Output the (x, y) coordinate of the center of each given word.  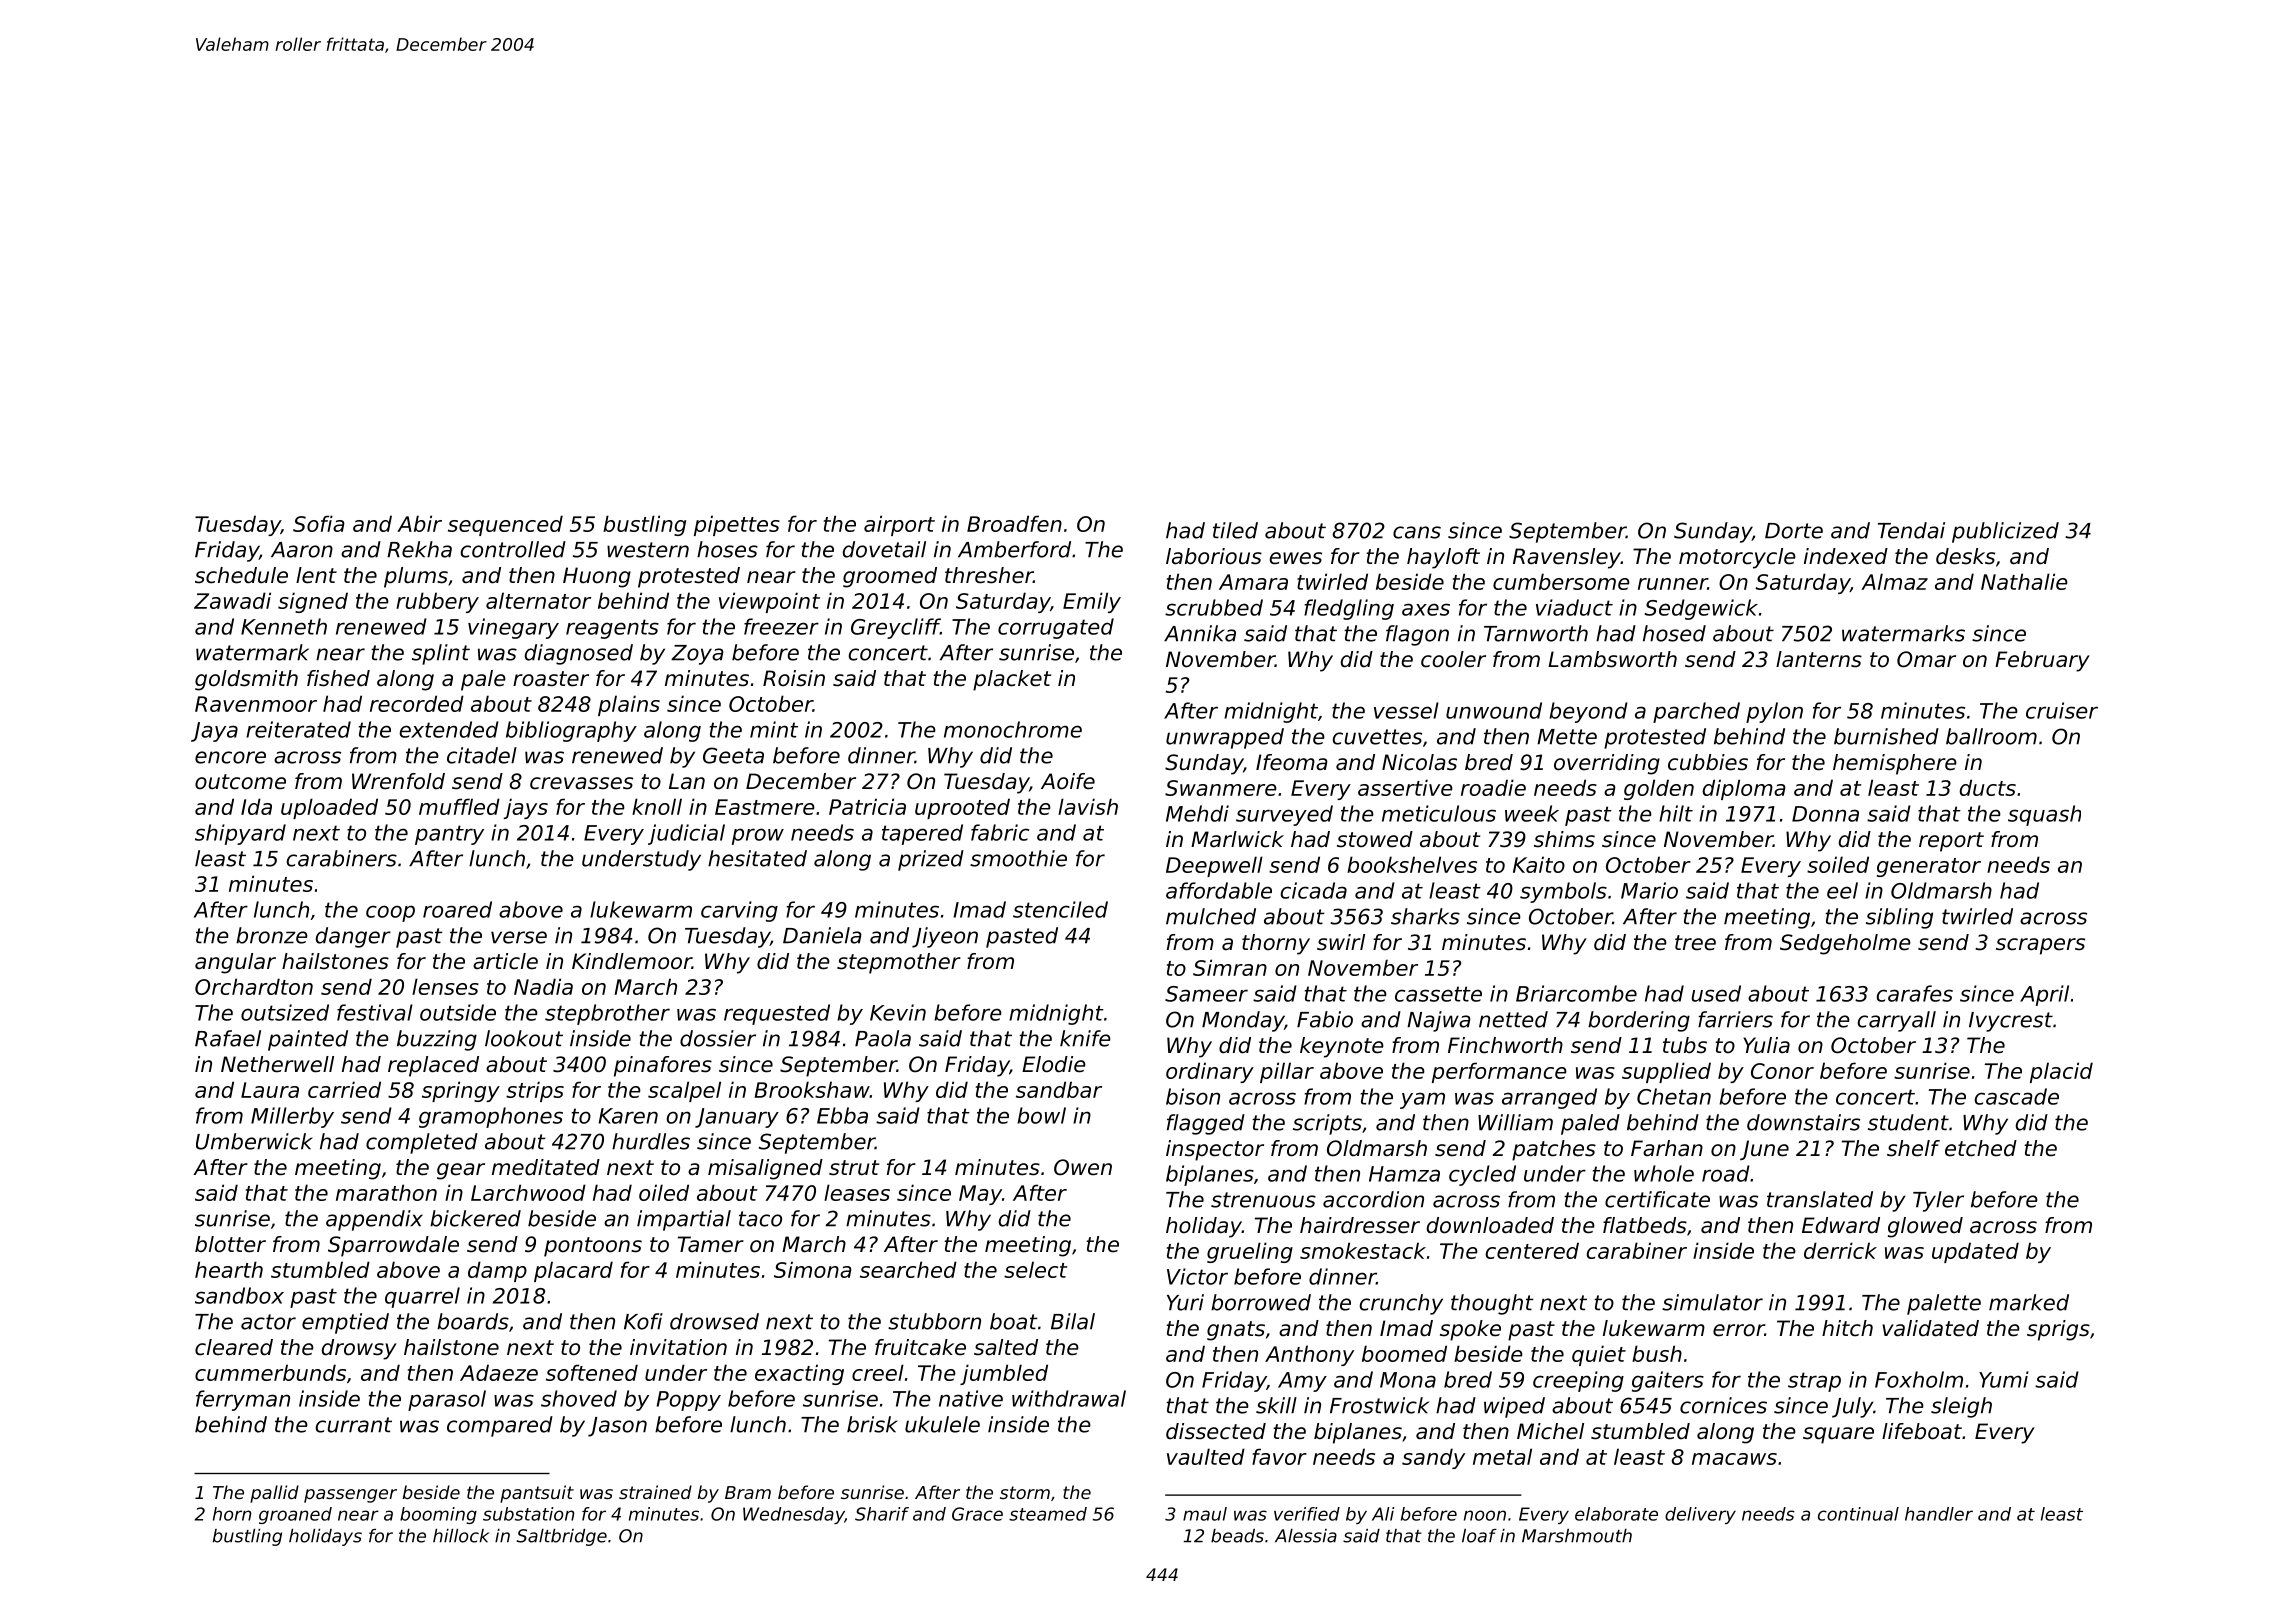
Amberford (1014, 549)
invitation (678, 1347)
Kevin (898, 1012)
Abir (419, 523)
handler (1939, 1514)
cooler (1453, 659)
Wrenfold (398, 781)
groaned (295, 1515)
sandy (1433, 1458)
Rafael (228, 1038)
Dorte (1794, 531)
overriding (1607, 764)
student (1908, 1122)
